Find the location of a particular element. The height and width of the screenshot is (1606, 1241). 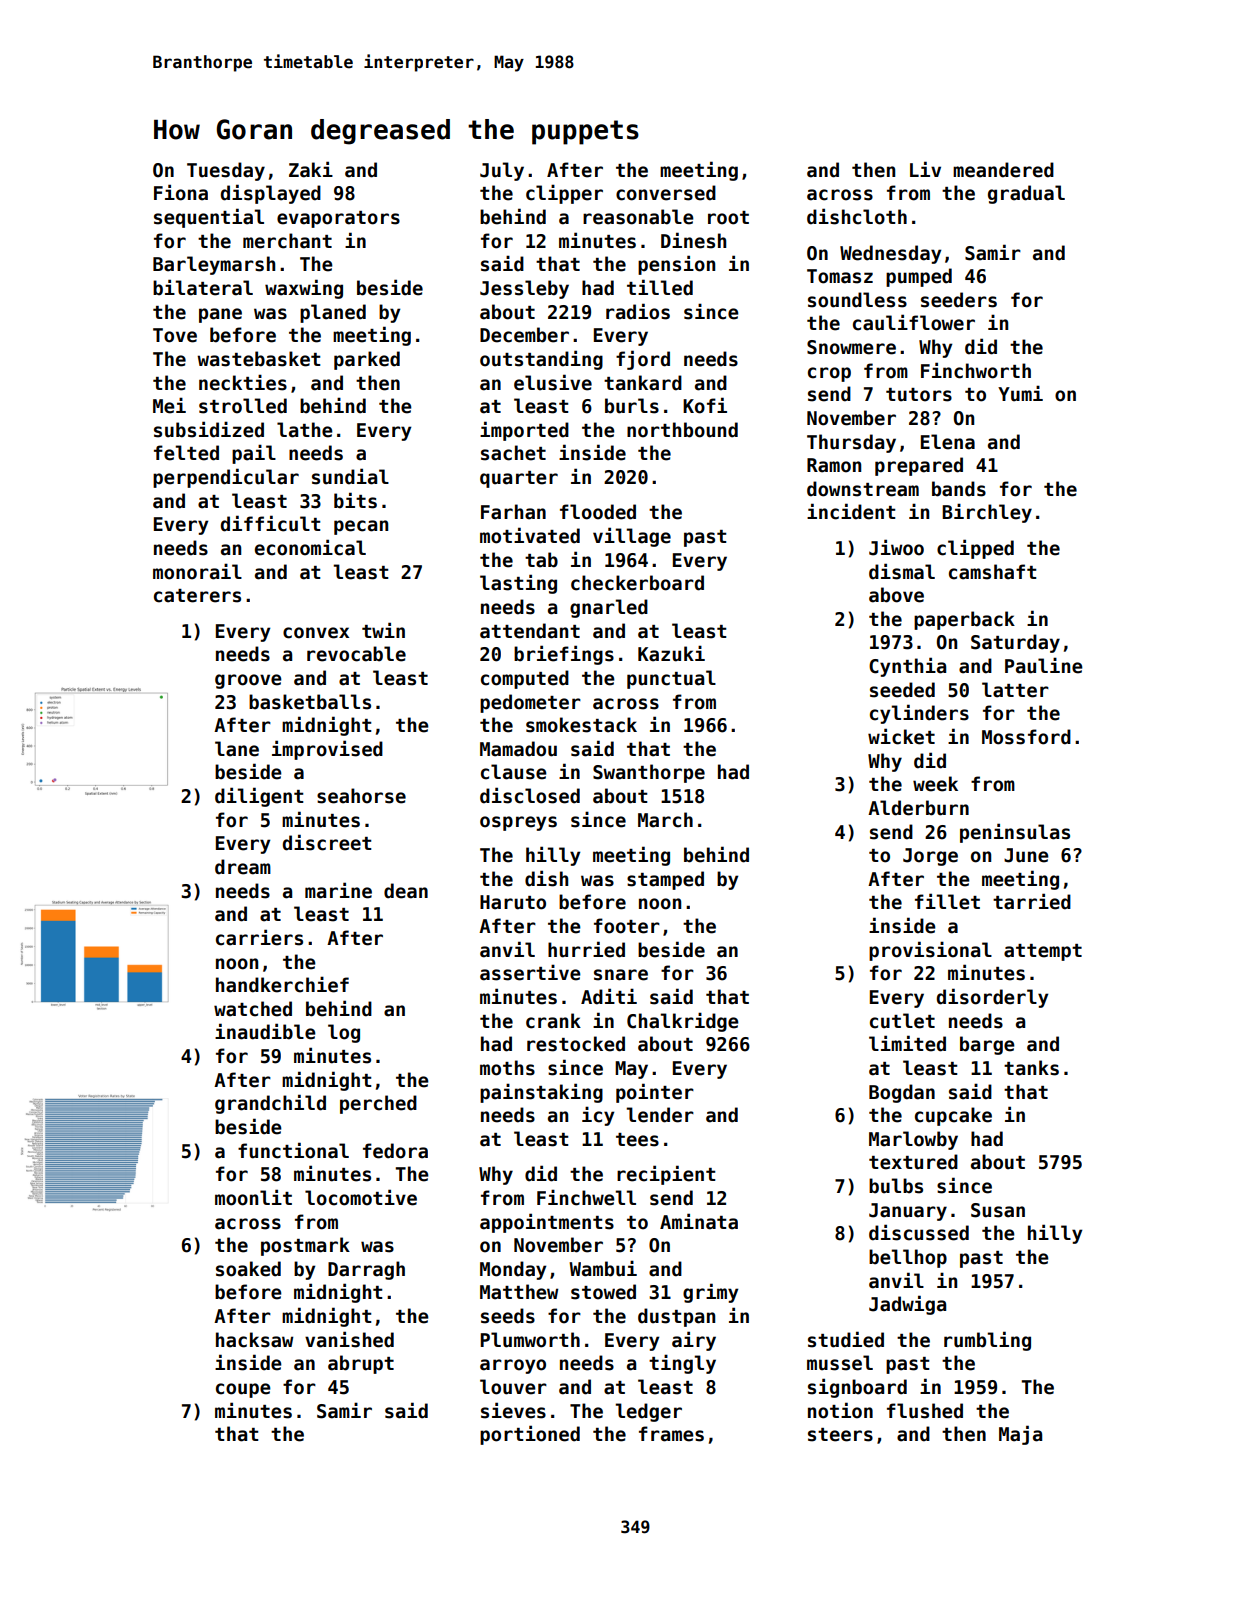

provisional is located at coordinates (930, 951).
